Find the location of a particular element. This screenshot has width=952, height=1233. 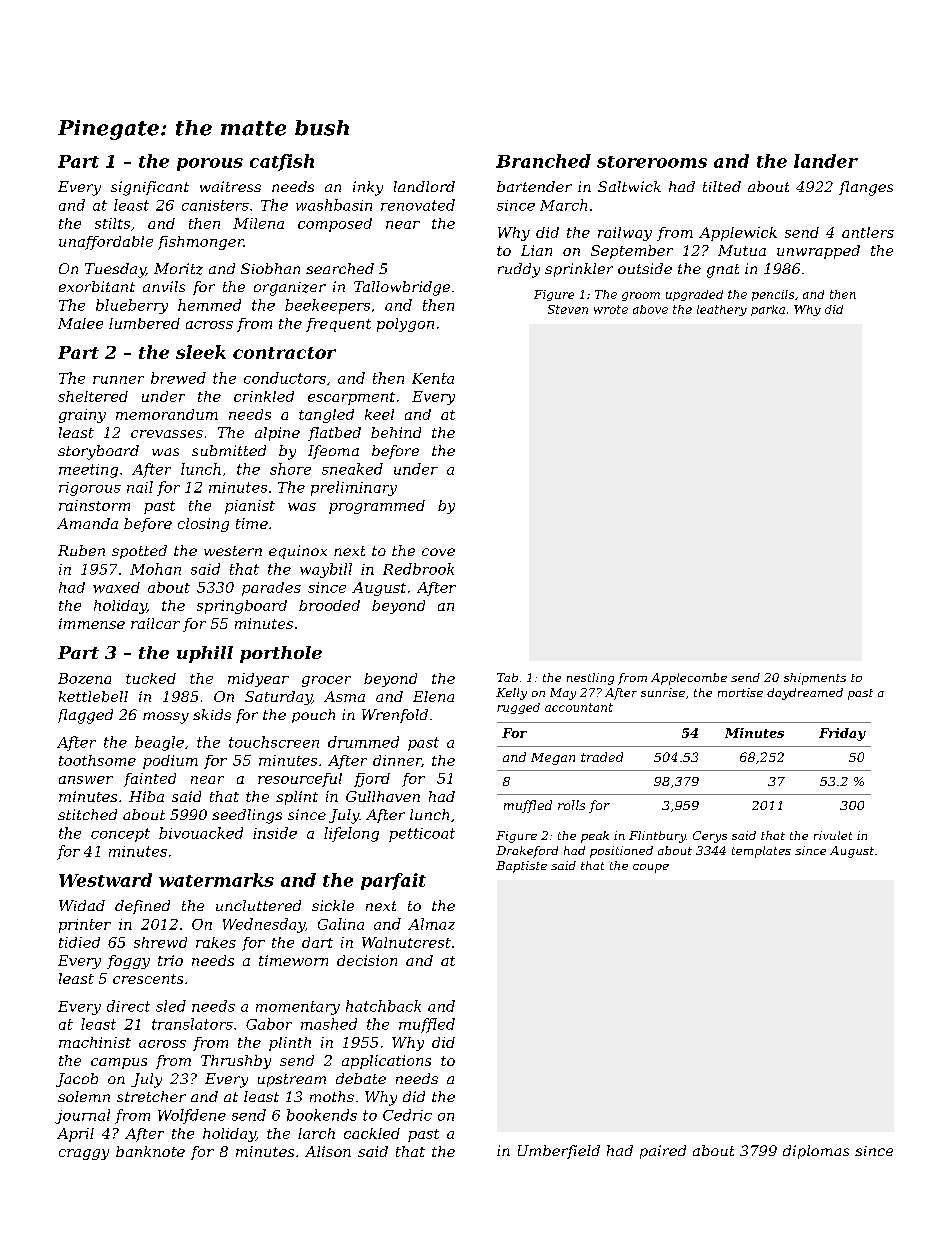

answer is located at coordinates (86, 780).
